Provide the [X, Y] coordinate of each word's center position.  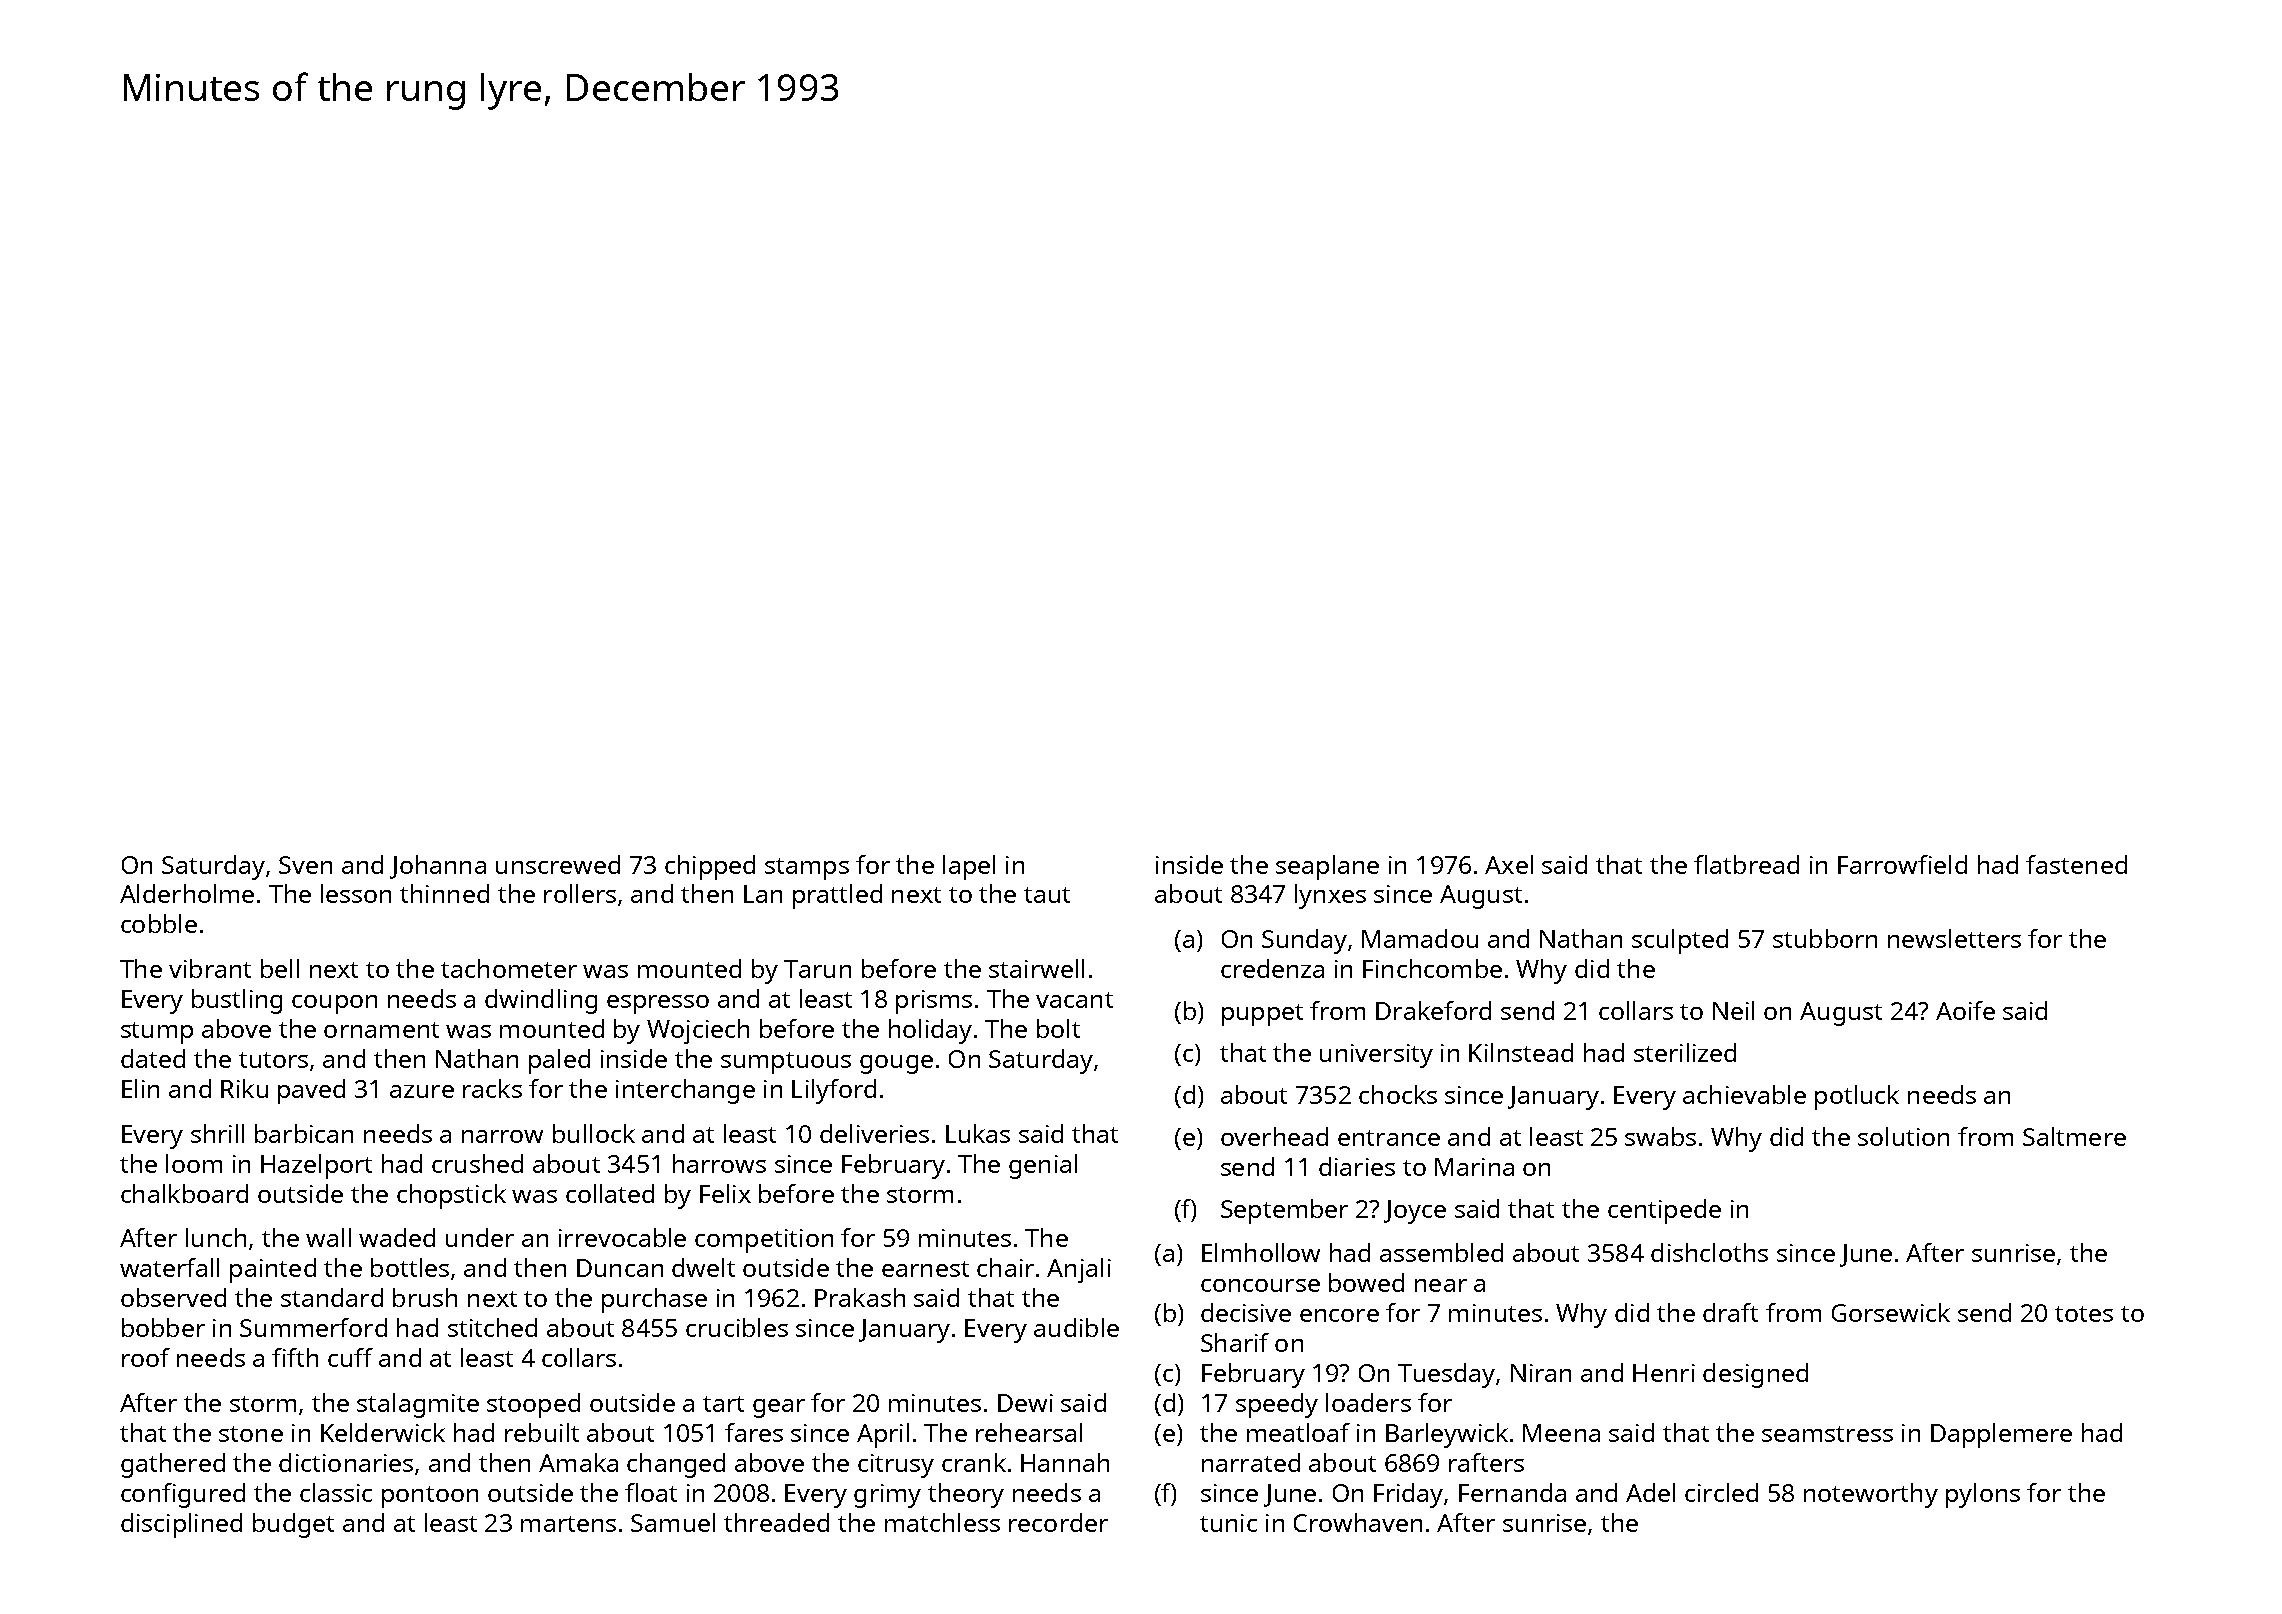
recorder [1058, 1522]
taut [1047, 895]
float [651, 1492]
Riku [244, 1088]
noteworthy [1871, 1495]
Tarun [817, 969]
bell [280, 968]
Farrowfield [1902, 864]
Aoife [1965, 1010]
